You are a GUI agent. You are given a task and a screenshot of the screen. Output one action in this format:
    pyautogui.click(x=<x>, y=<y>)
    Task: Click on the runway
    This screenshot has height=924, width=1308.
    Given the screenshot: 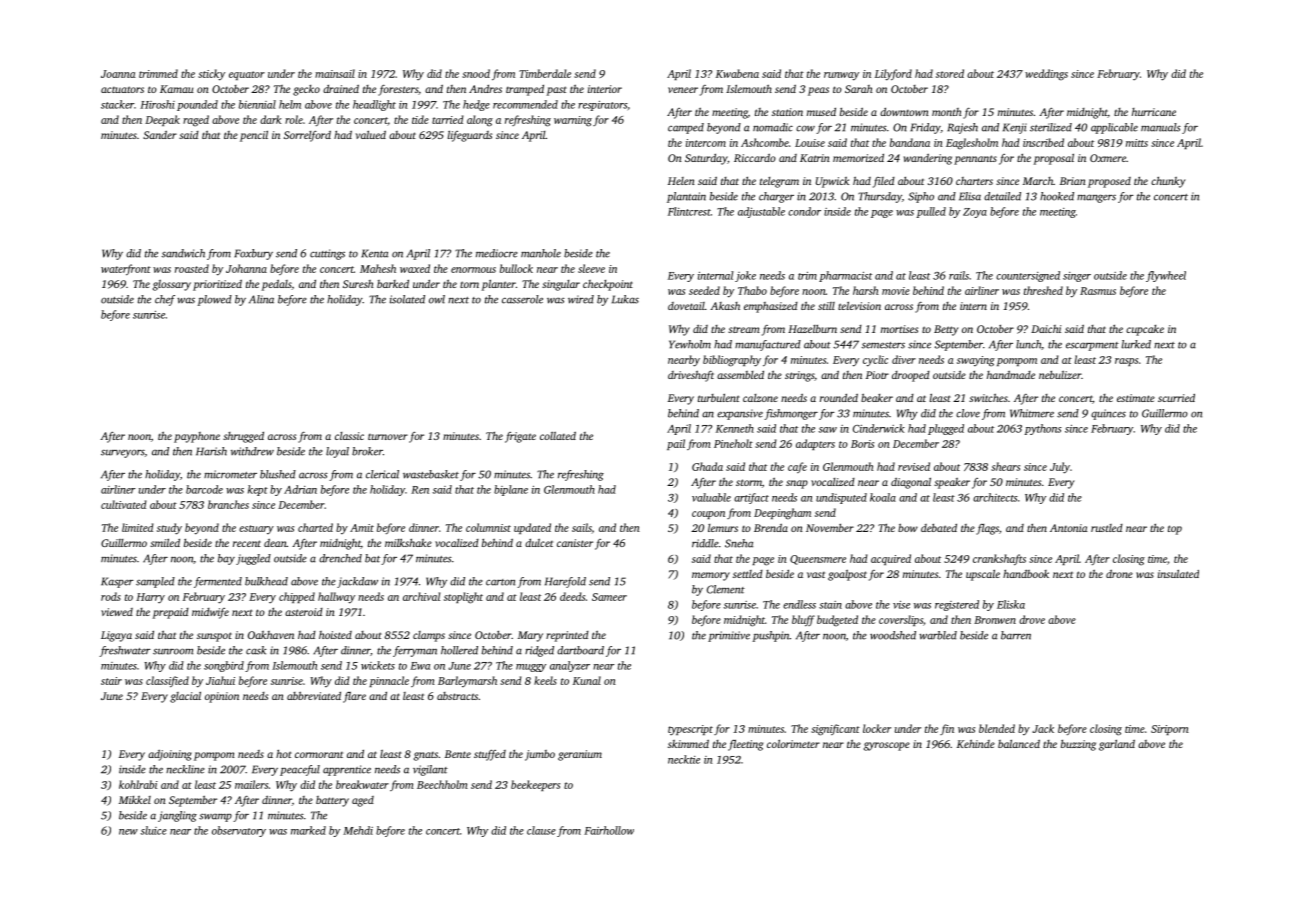 What is the action you would take?
    pyautogui.click(x=841, y=76)
